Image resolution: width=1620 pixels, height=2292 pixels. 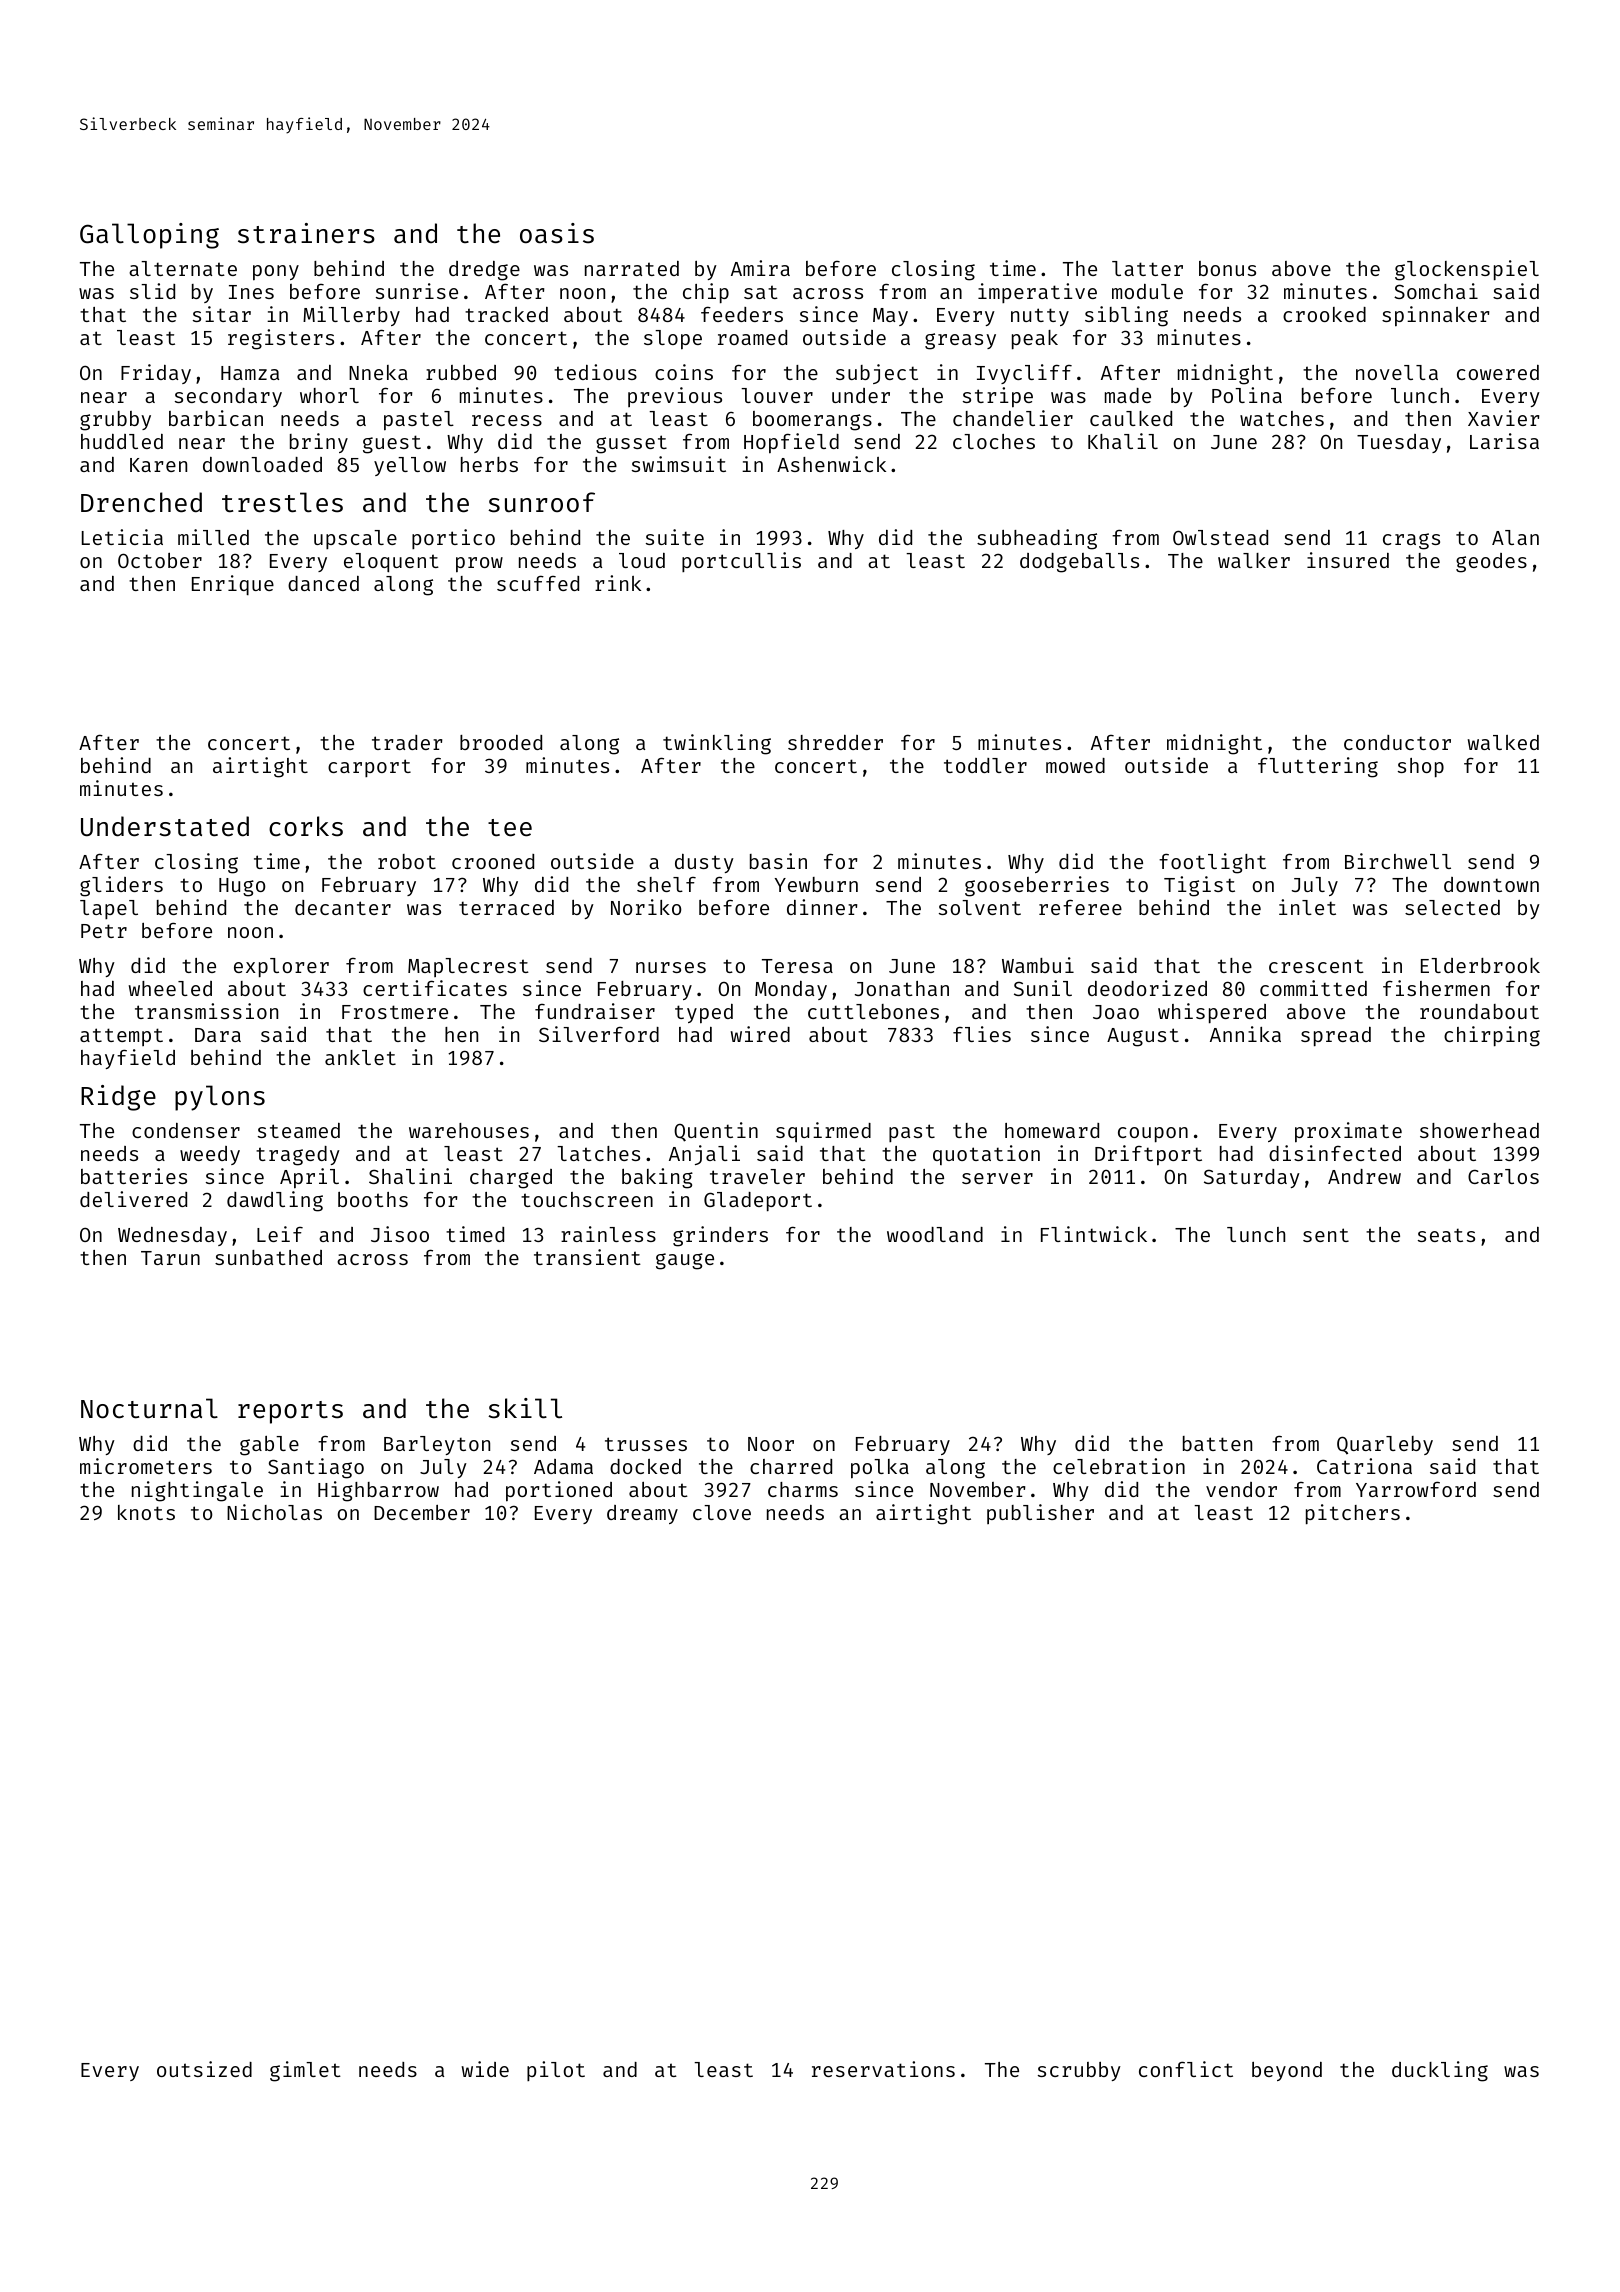 I want to click on December, so click(x=422, y=1512).
